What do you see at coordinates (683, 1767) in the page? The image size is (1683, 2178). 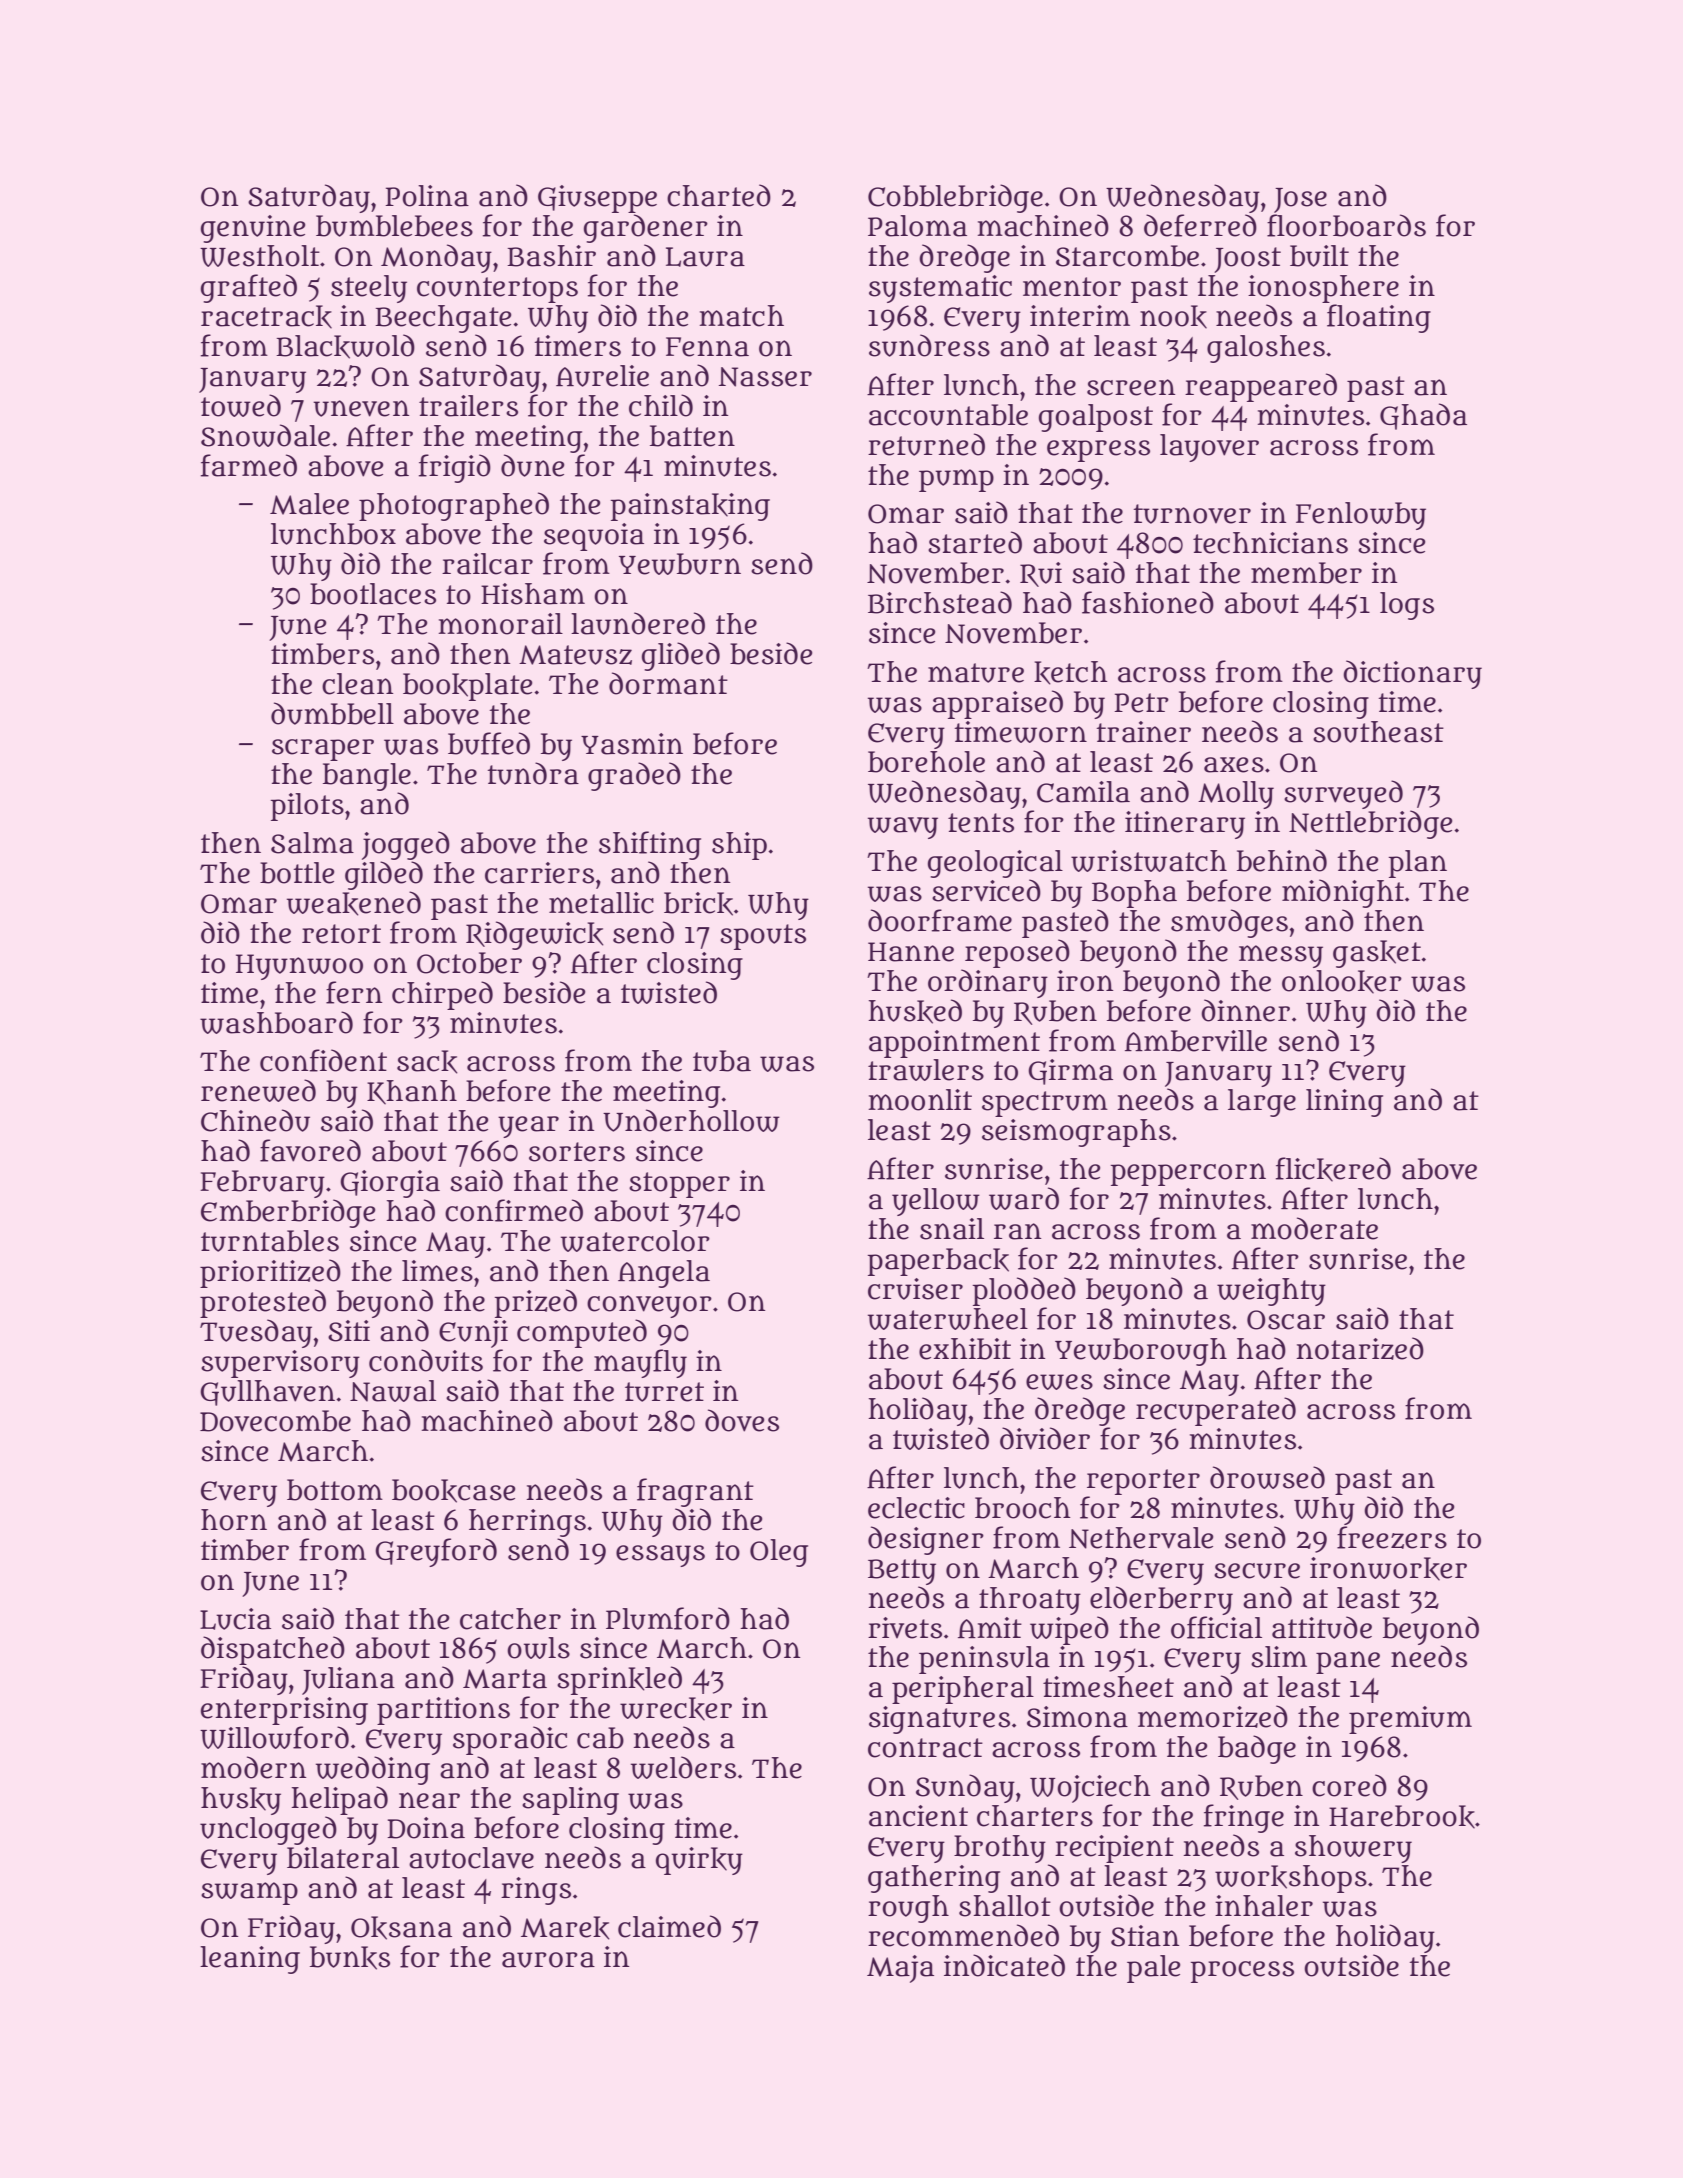 I see `welders` at bounding box center [683, 1767].
